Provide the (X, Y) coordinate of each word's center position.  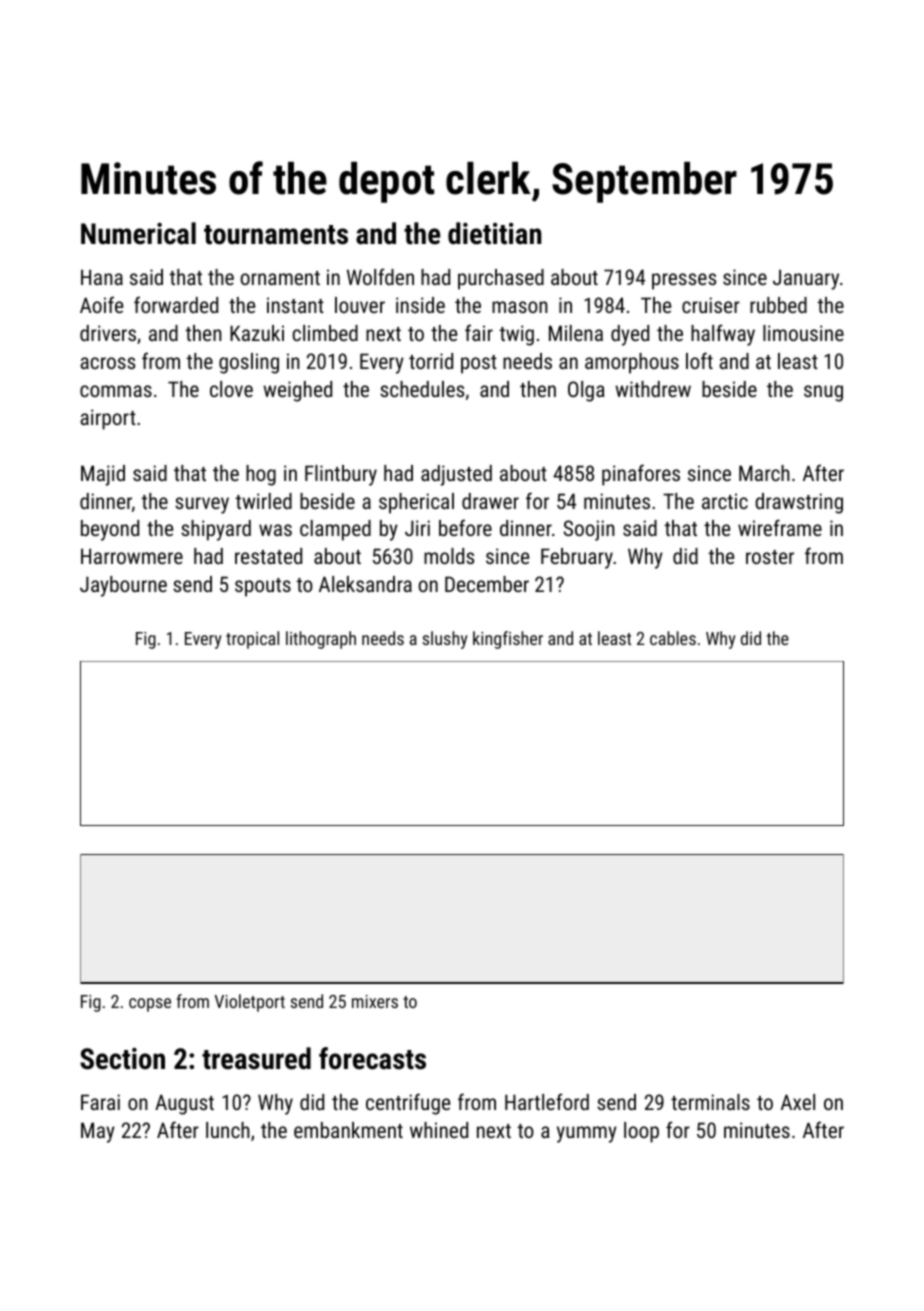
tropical (252, 640)
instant (295, 305)
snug (823, 393)
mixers (375, 1001)
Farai (100, 1102)
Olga (586, 391)
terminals (710, 1102)
